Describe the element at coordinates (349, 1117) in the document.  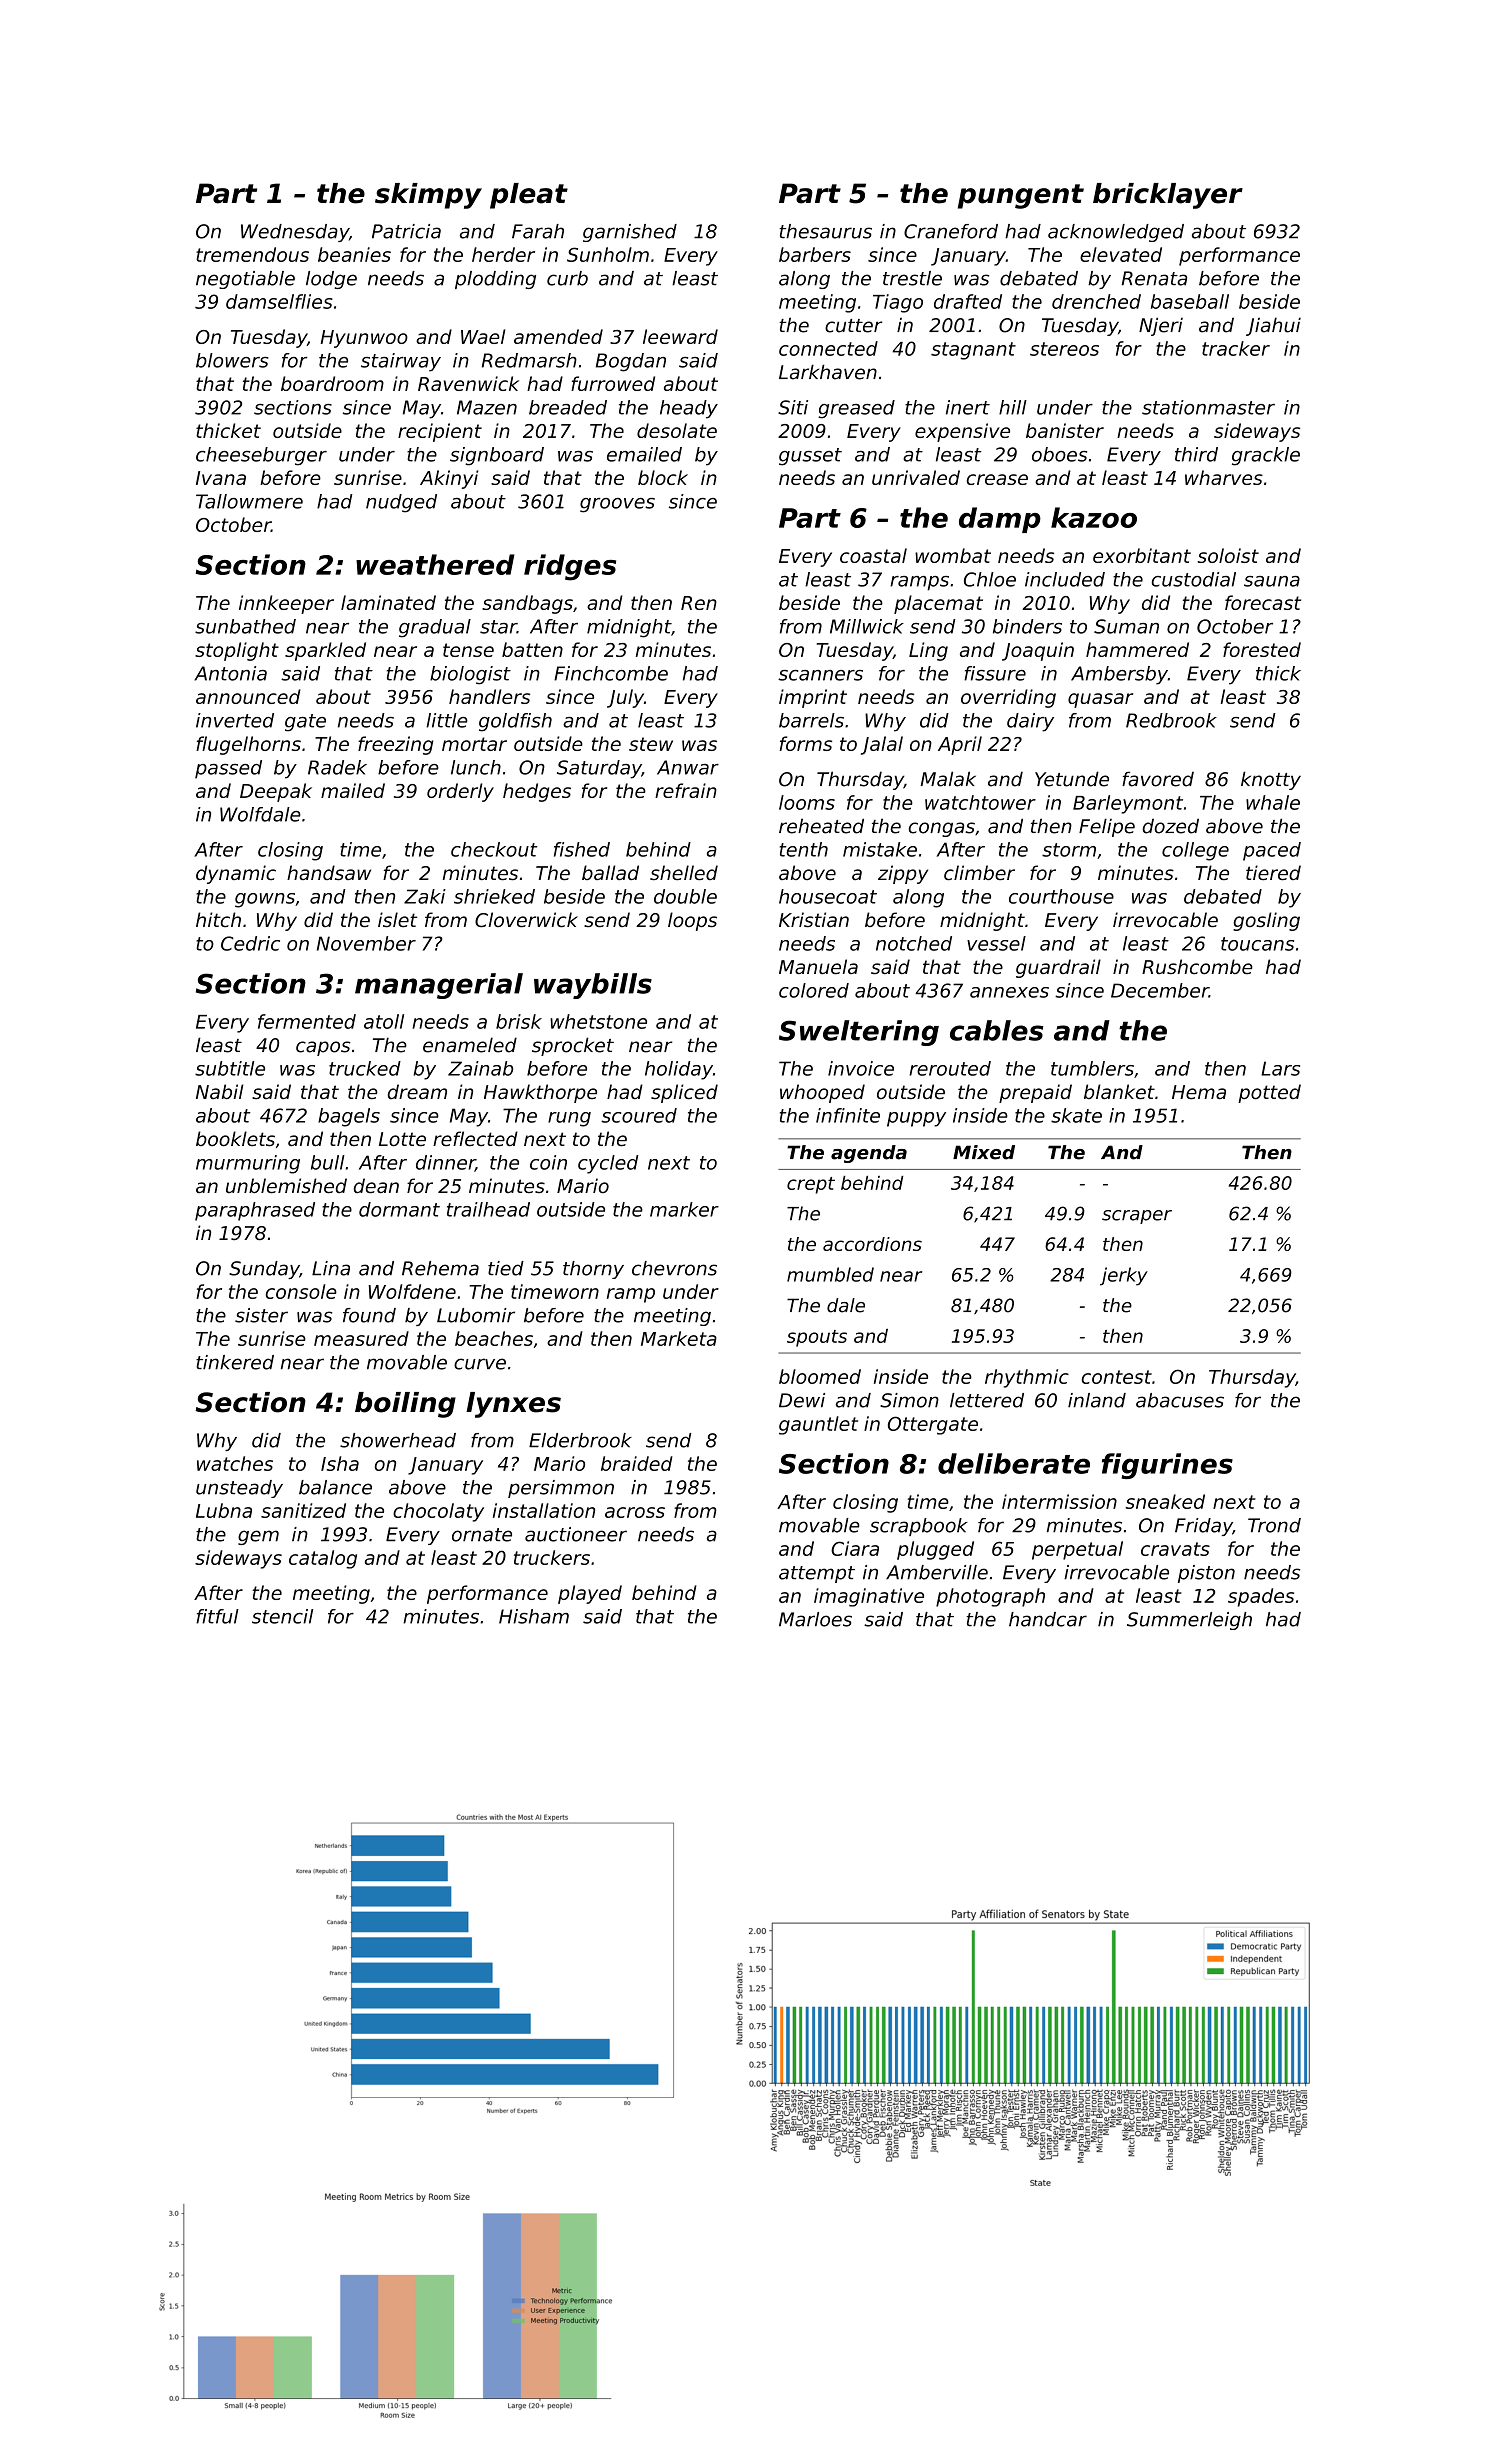
I see `bagels` at that location.
